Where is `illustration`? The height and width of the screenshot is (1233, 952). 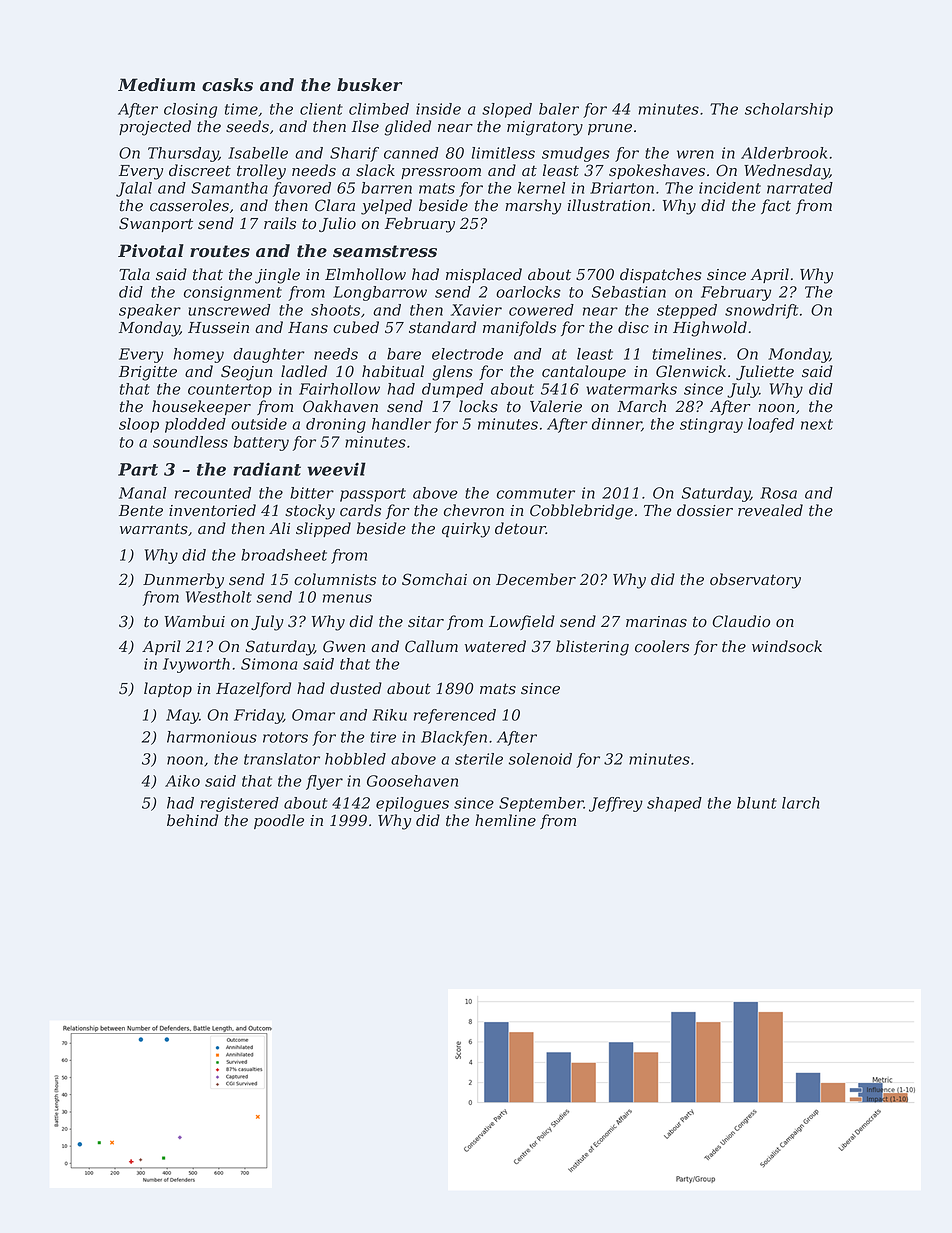 illustration is located at coordinates (608, 205).
